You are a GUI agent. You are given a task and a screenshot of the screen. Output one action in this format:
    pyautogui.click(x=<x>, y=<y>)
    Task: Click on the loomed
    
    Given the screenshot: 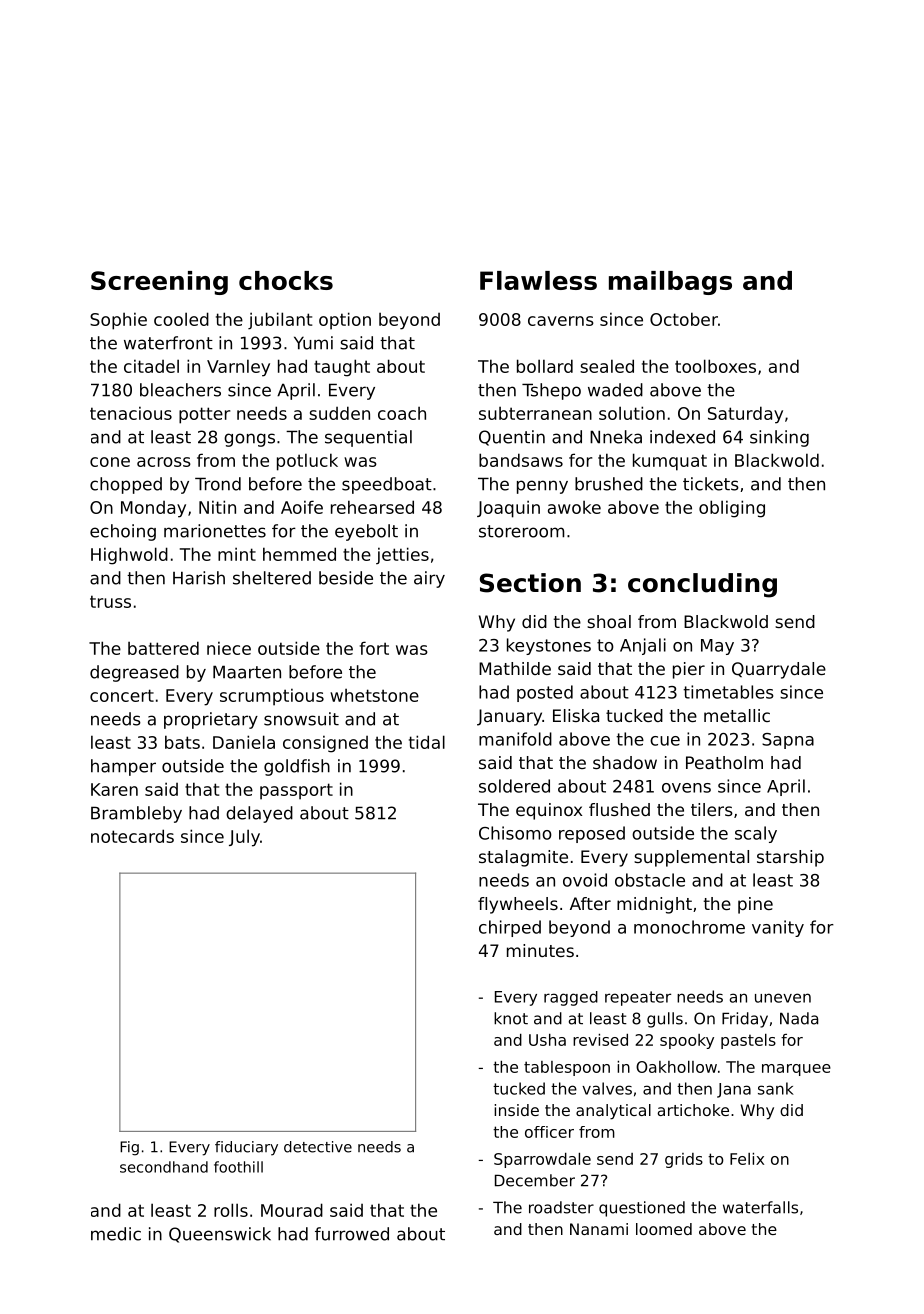 What is the action you would take?
    pyautogui.click(x=664, y=1229)
